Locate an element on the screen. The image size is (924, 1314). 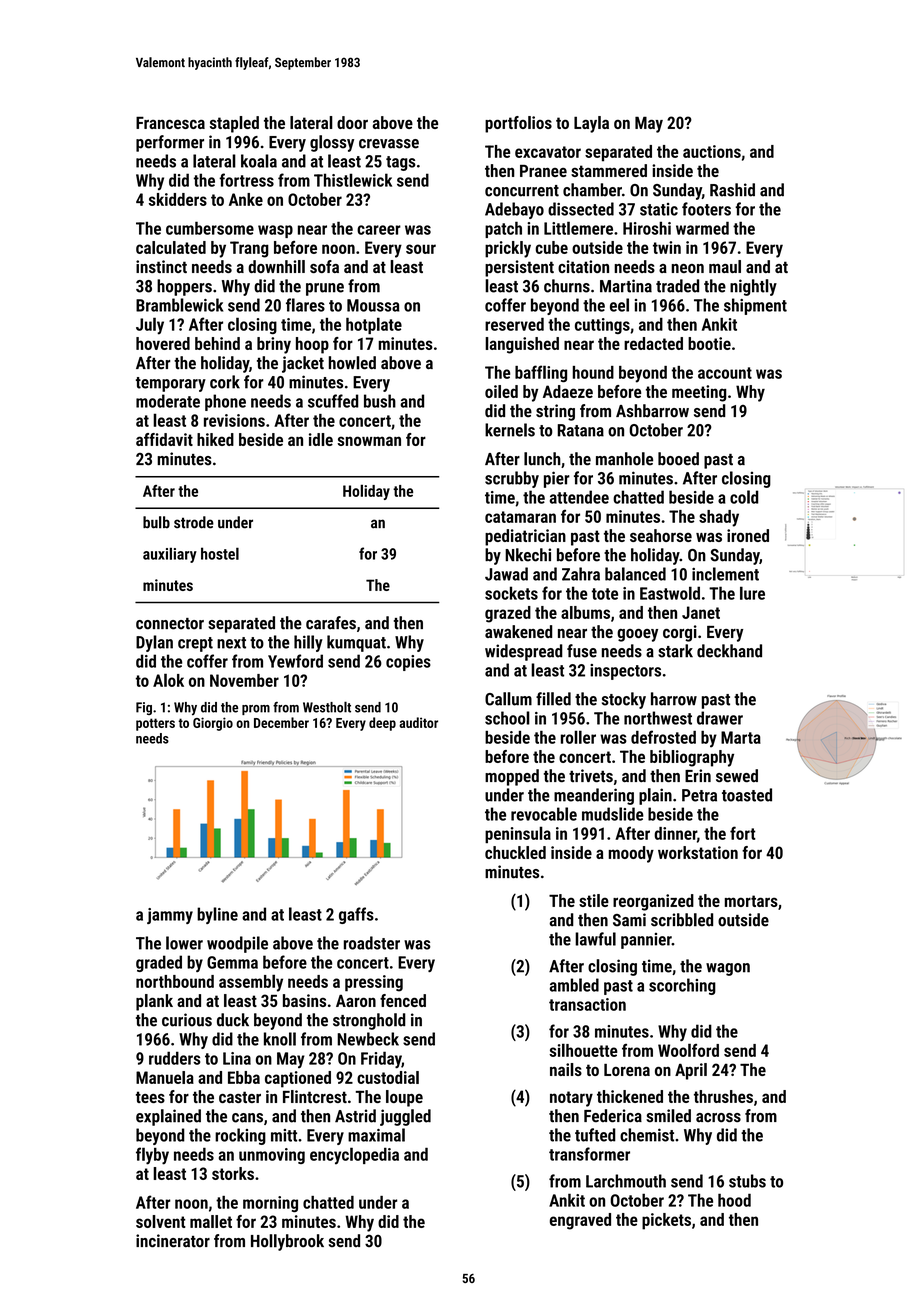
stapled is located at coordinates (234, 124).
